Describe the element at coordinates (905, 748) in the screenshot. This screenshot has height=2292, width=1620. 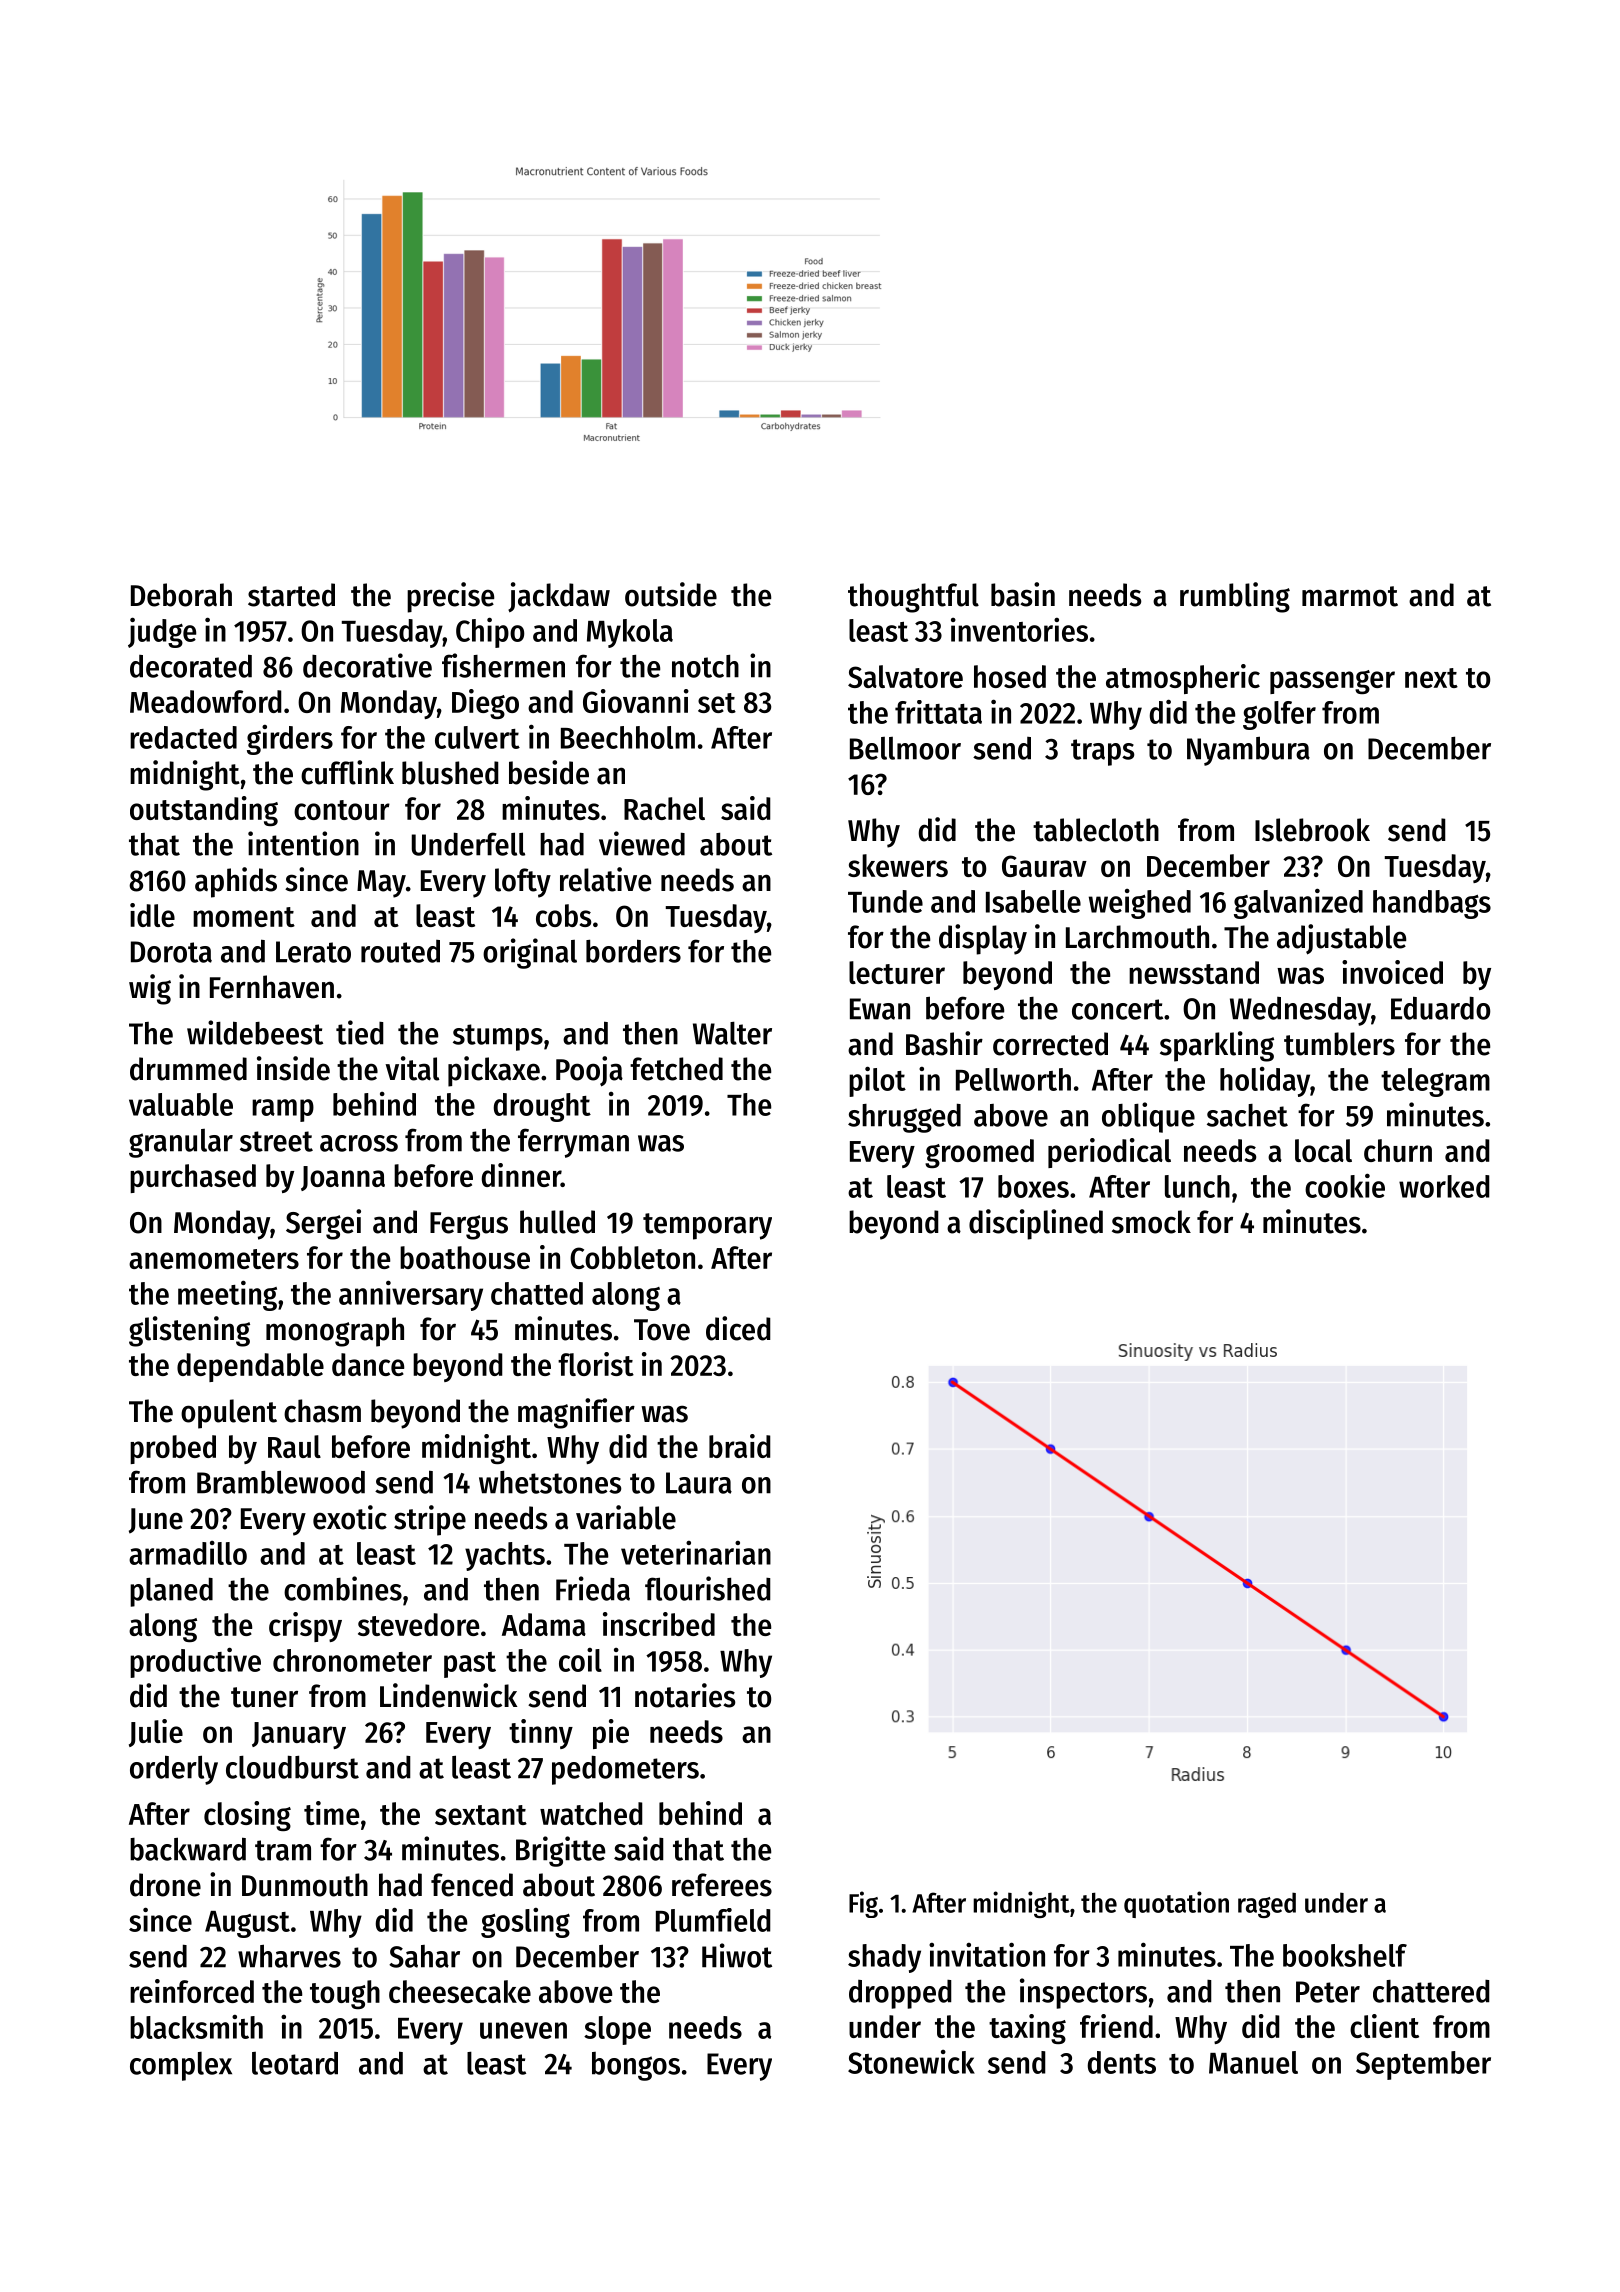
I see `Bellmoor` at that location.
